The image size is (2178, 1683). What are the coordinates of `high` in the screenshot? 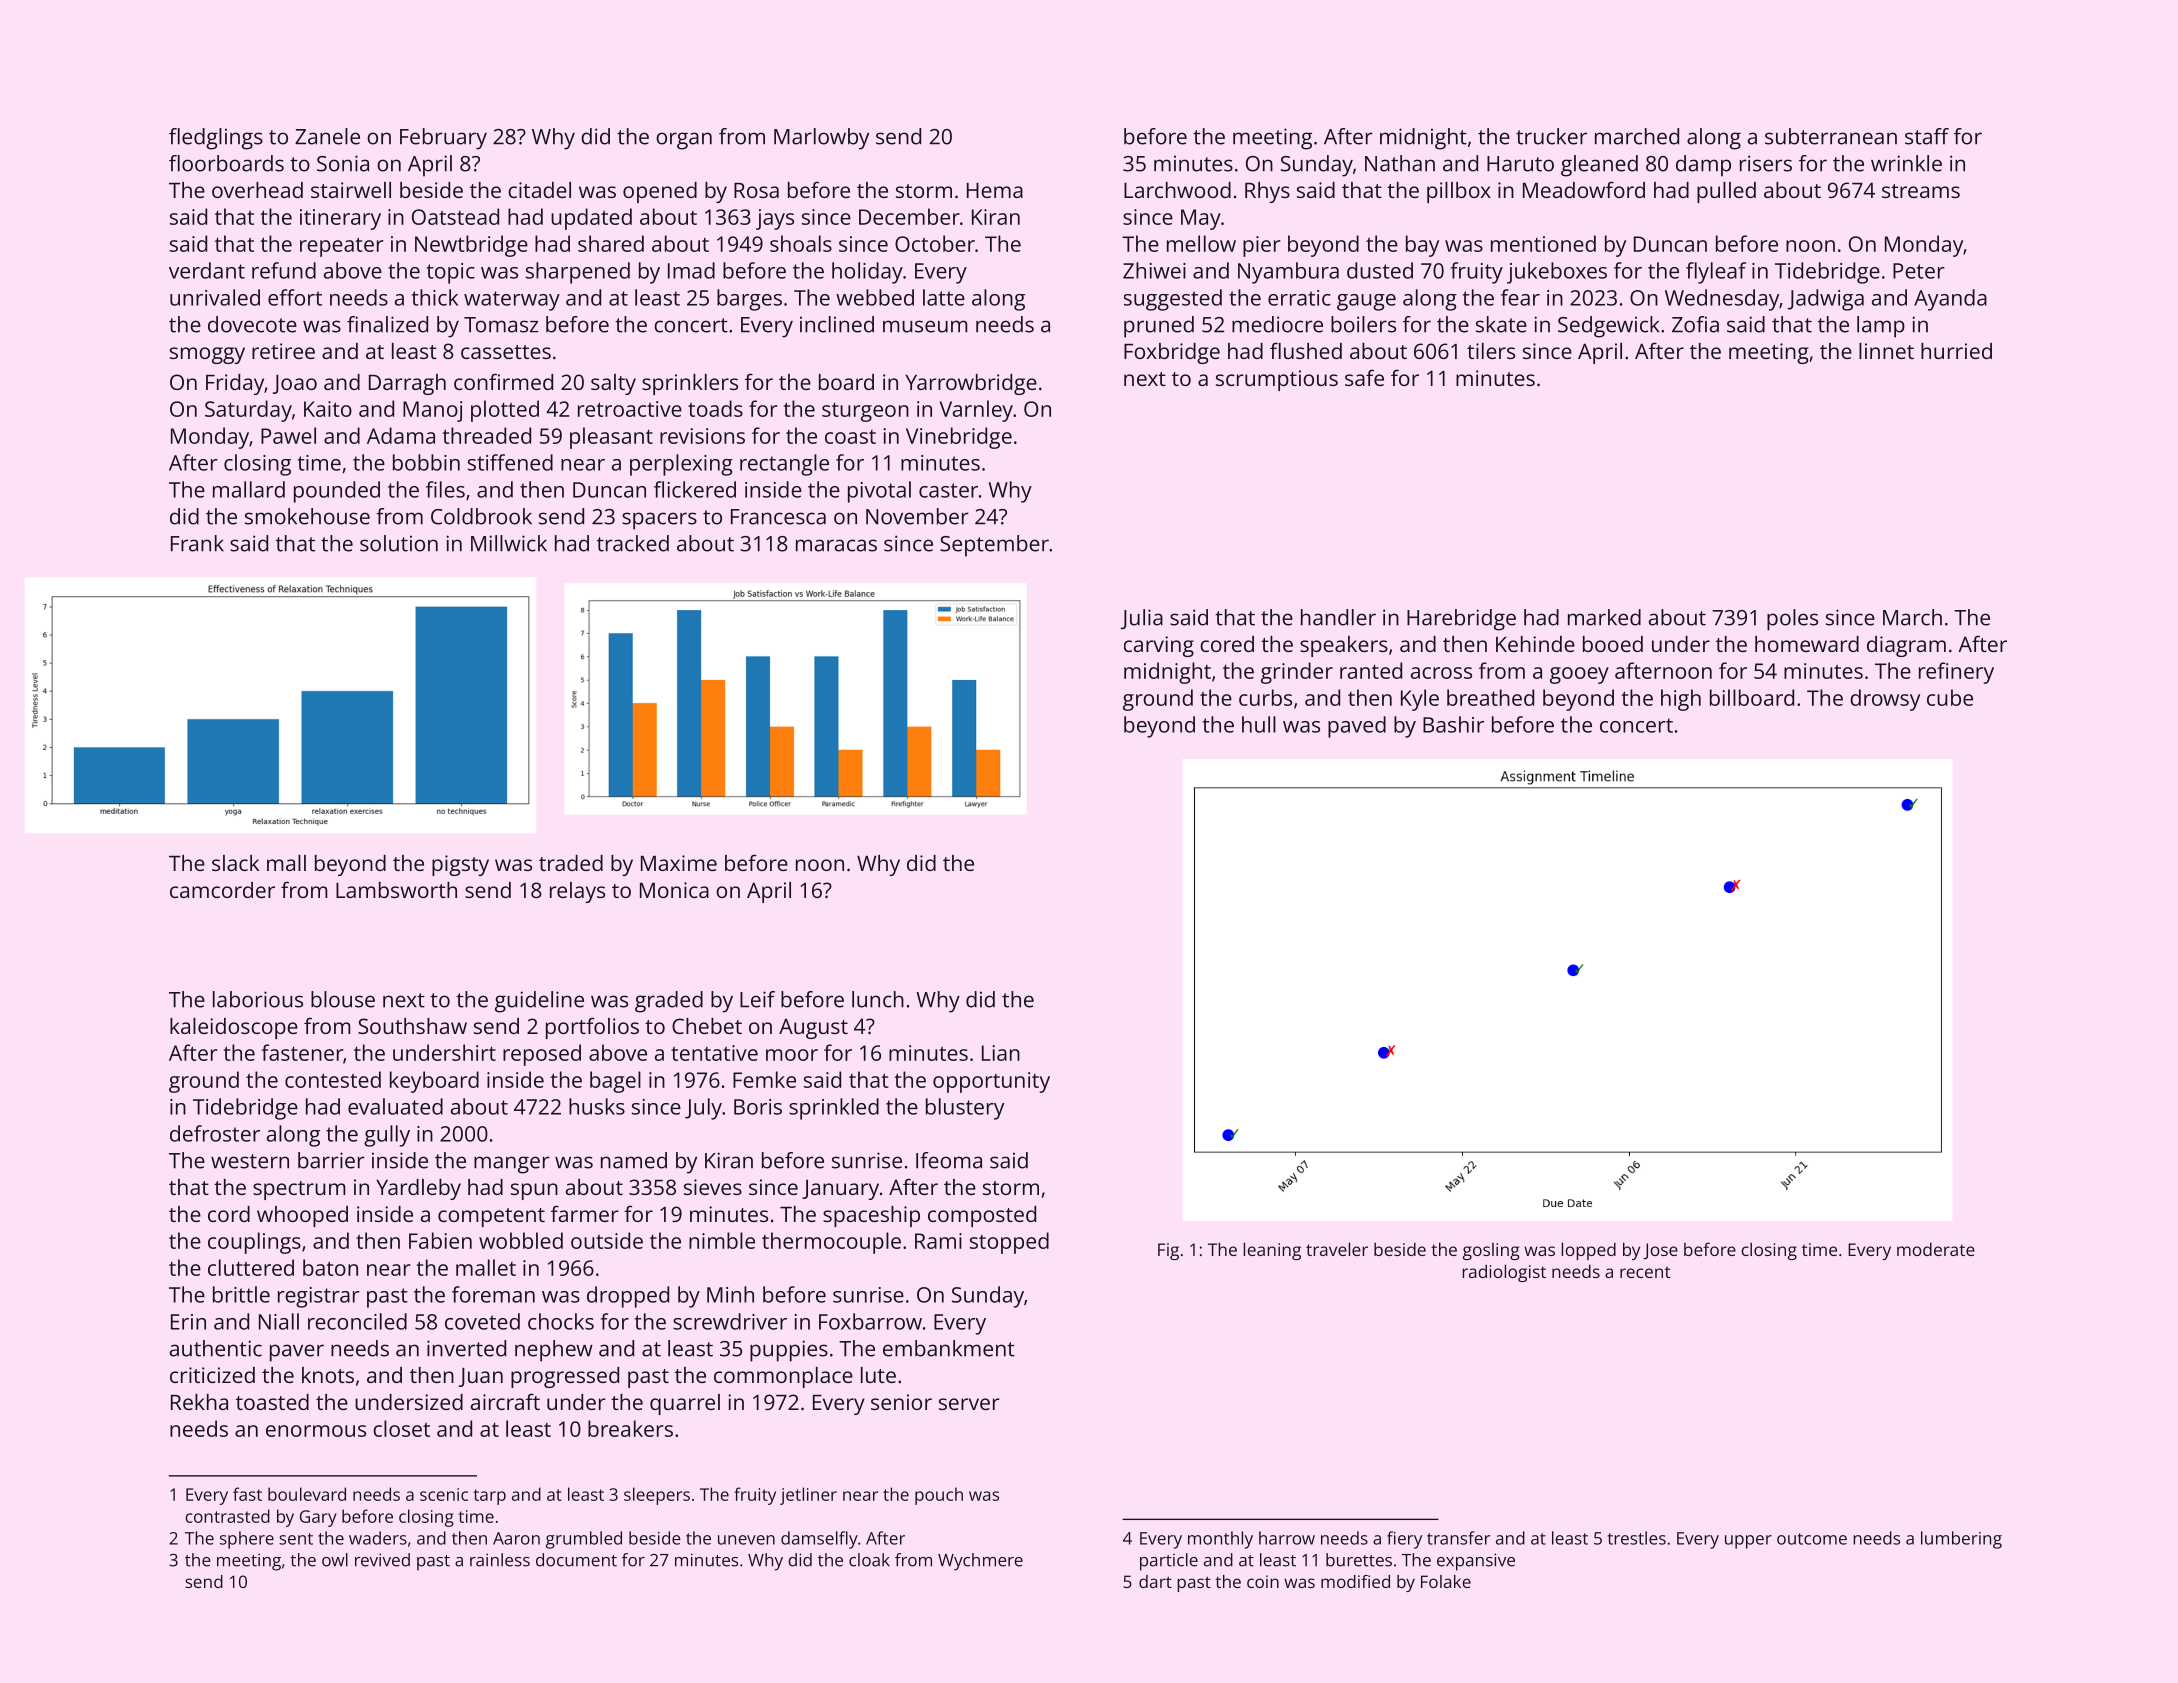 It's located at (1681, 700).
